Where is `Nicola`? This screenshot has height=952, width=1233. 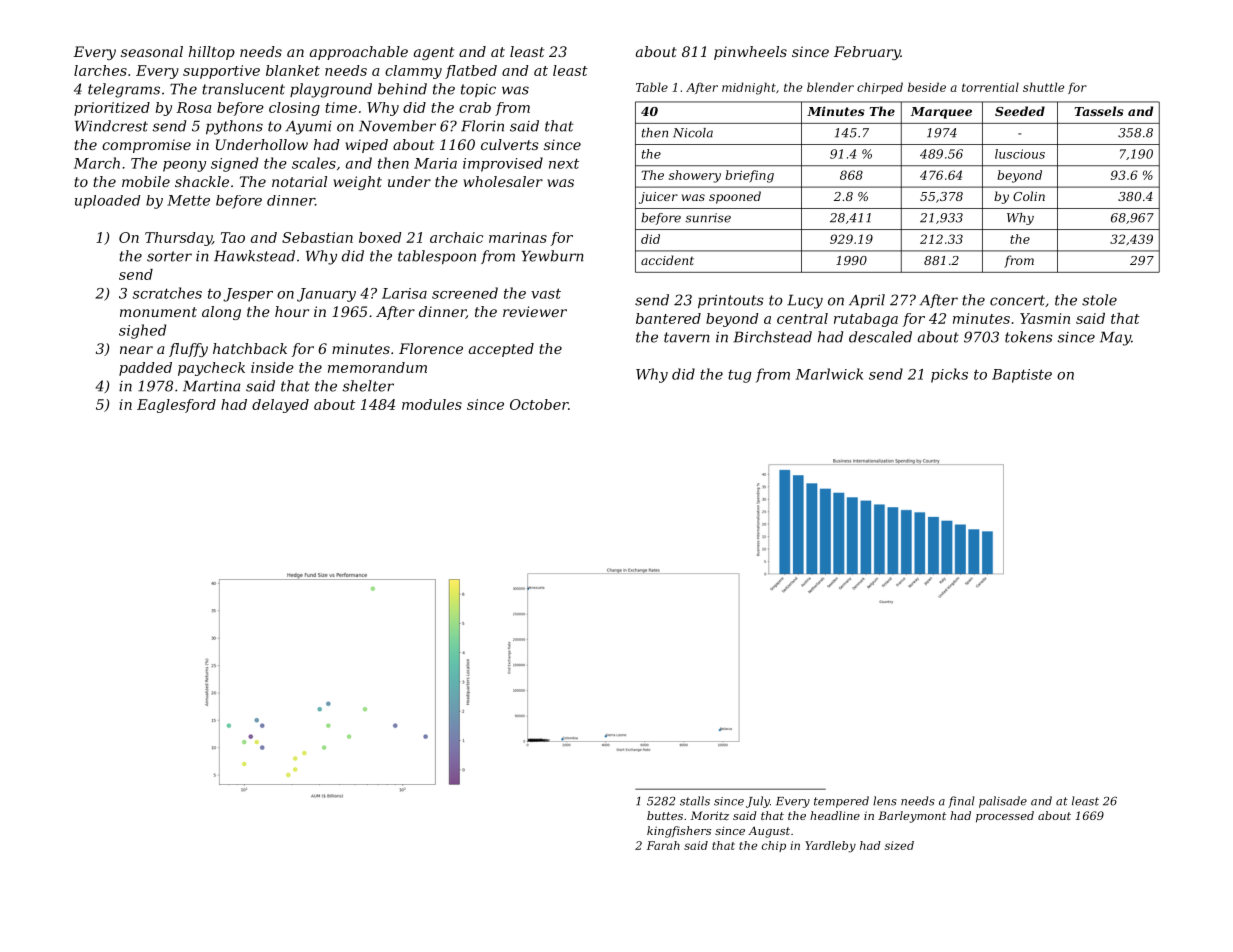
Nicola is located at coordinates (693, 133).
